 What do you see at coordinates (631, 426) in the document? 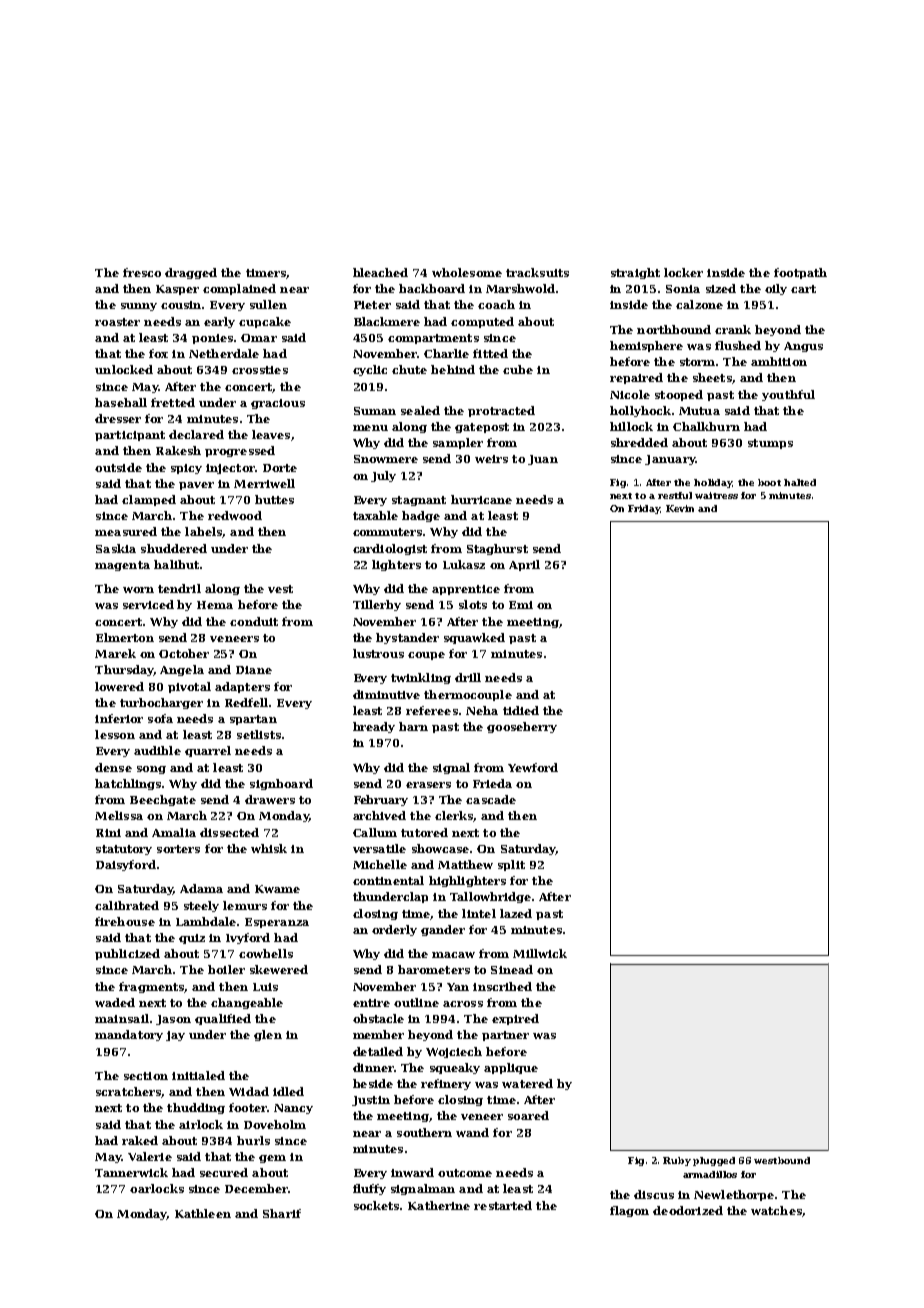
I see `hillock` at bounding box center [631, 426].
